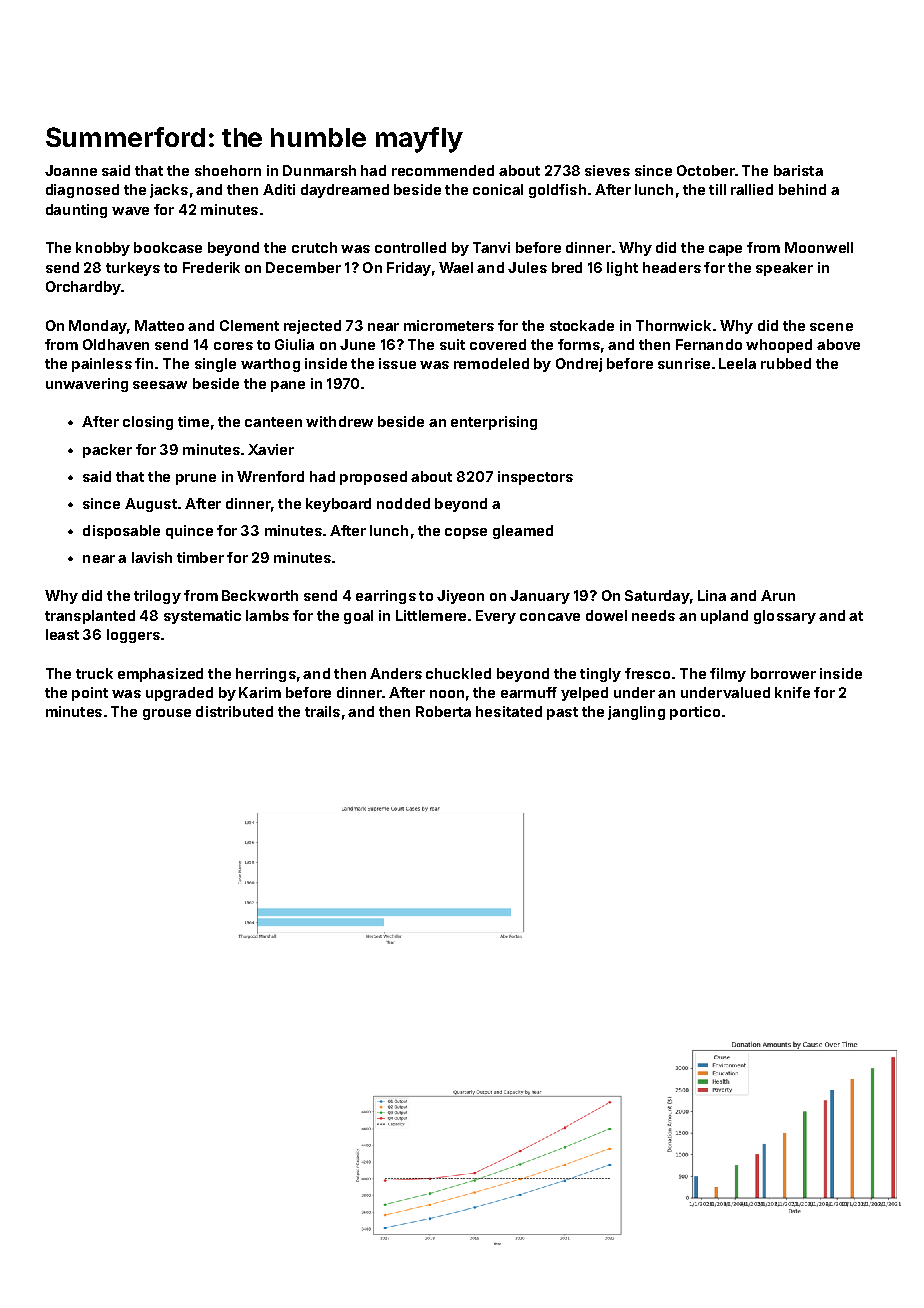 Image resolution: width=924 pixels, height=1308 pixels. What do you see at coordinates (107, 451) in the image?
I see `packer` at bounding box center [107, 451].
